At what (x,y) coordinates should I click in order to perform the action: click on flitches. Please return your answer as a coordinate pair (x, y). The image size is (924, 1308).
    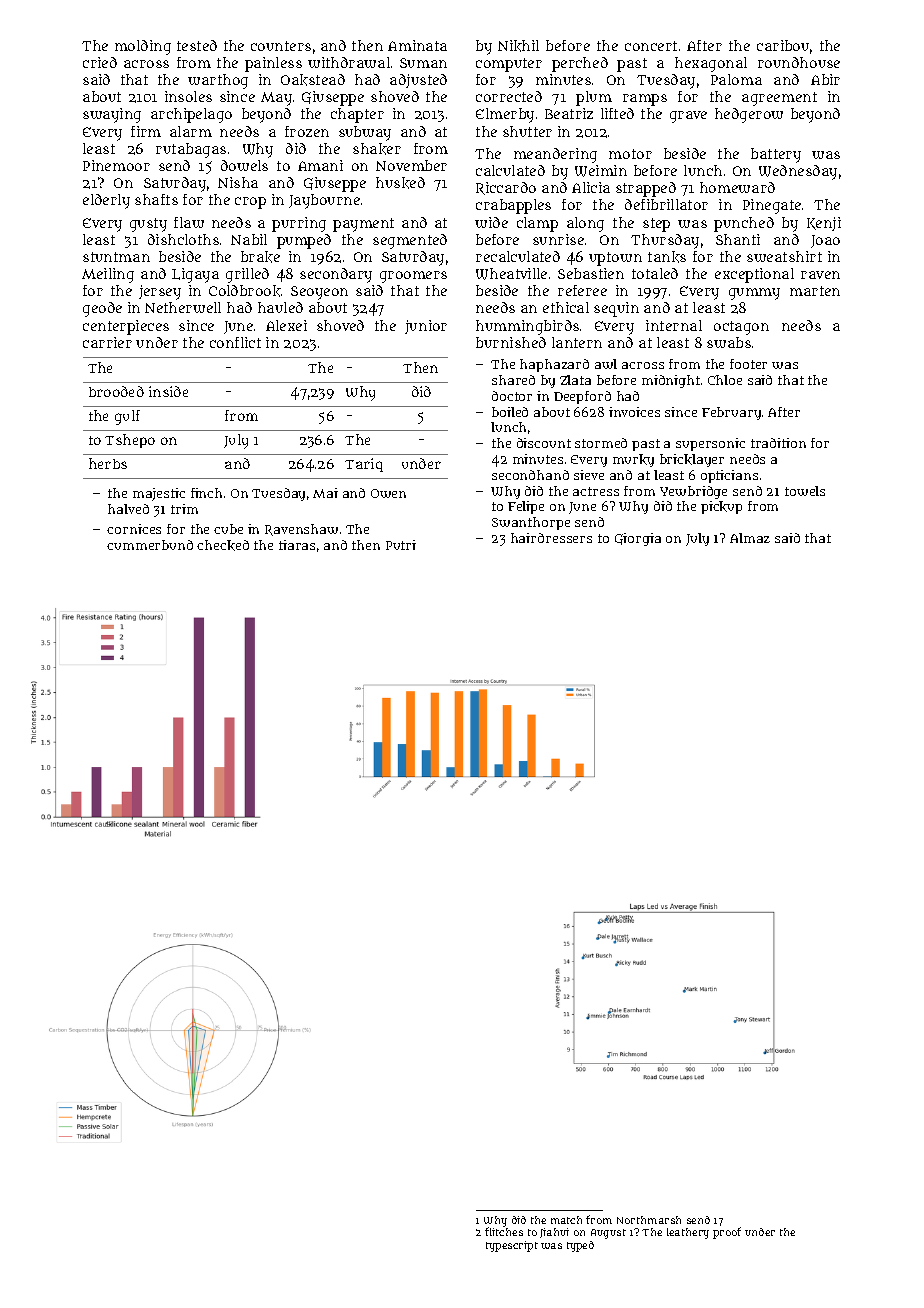
    Looking at the image, I should click on (504, 1232).
